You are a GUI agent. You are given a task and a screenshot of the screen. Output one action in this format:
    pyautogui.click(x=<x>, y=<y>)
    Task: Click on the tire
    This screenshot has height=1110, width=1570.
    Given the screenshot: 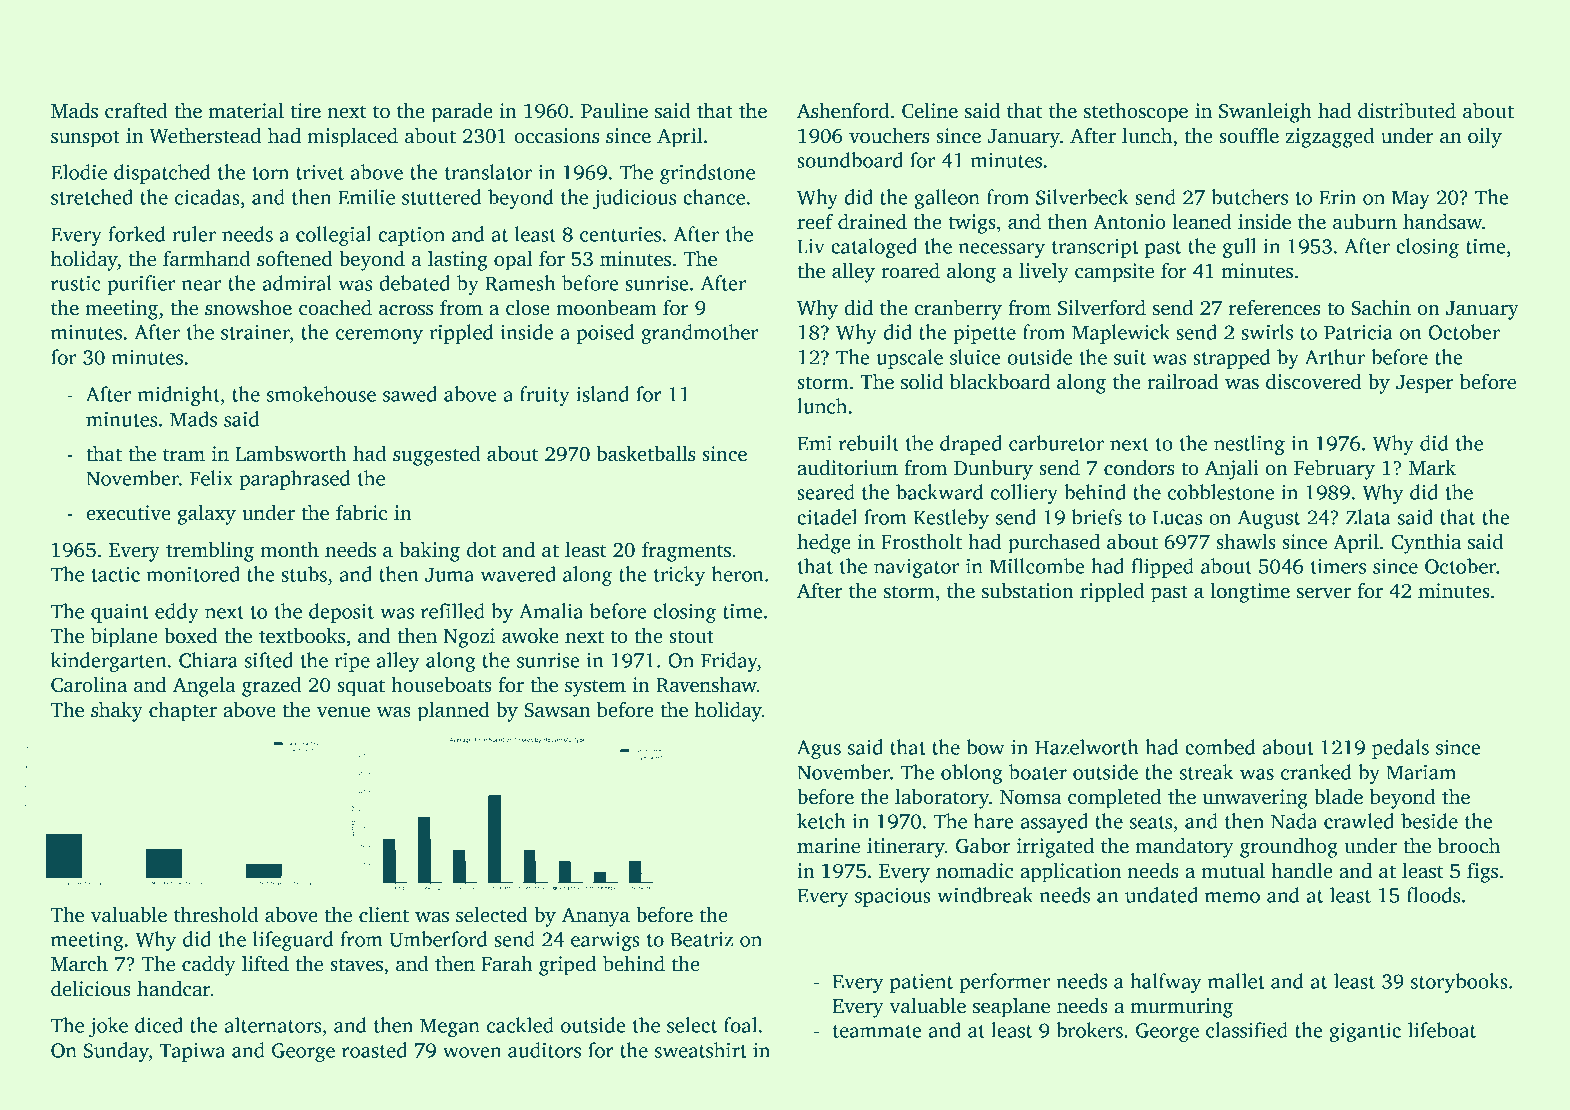 What is the action you would take?
    pyautogui.click(x=305, y=111)
